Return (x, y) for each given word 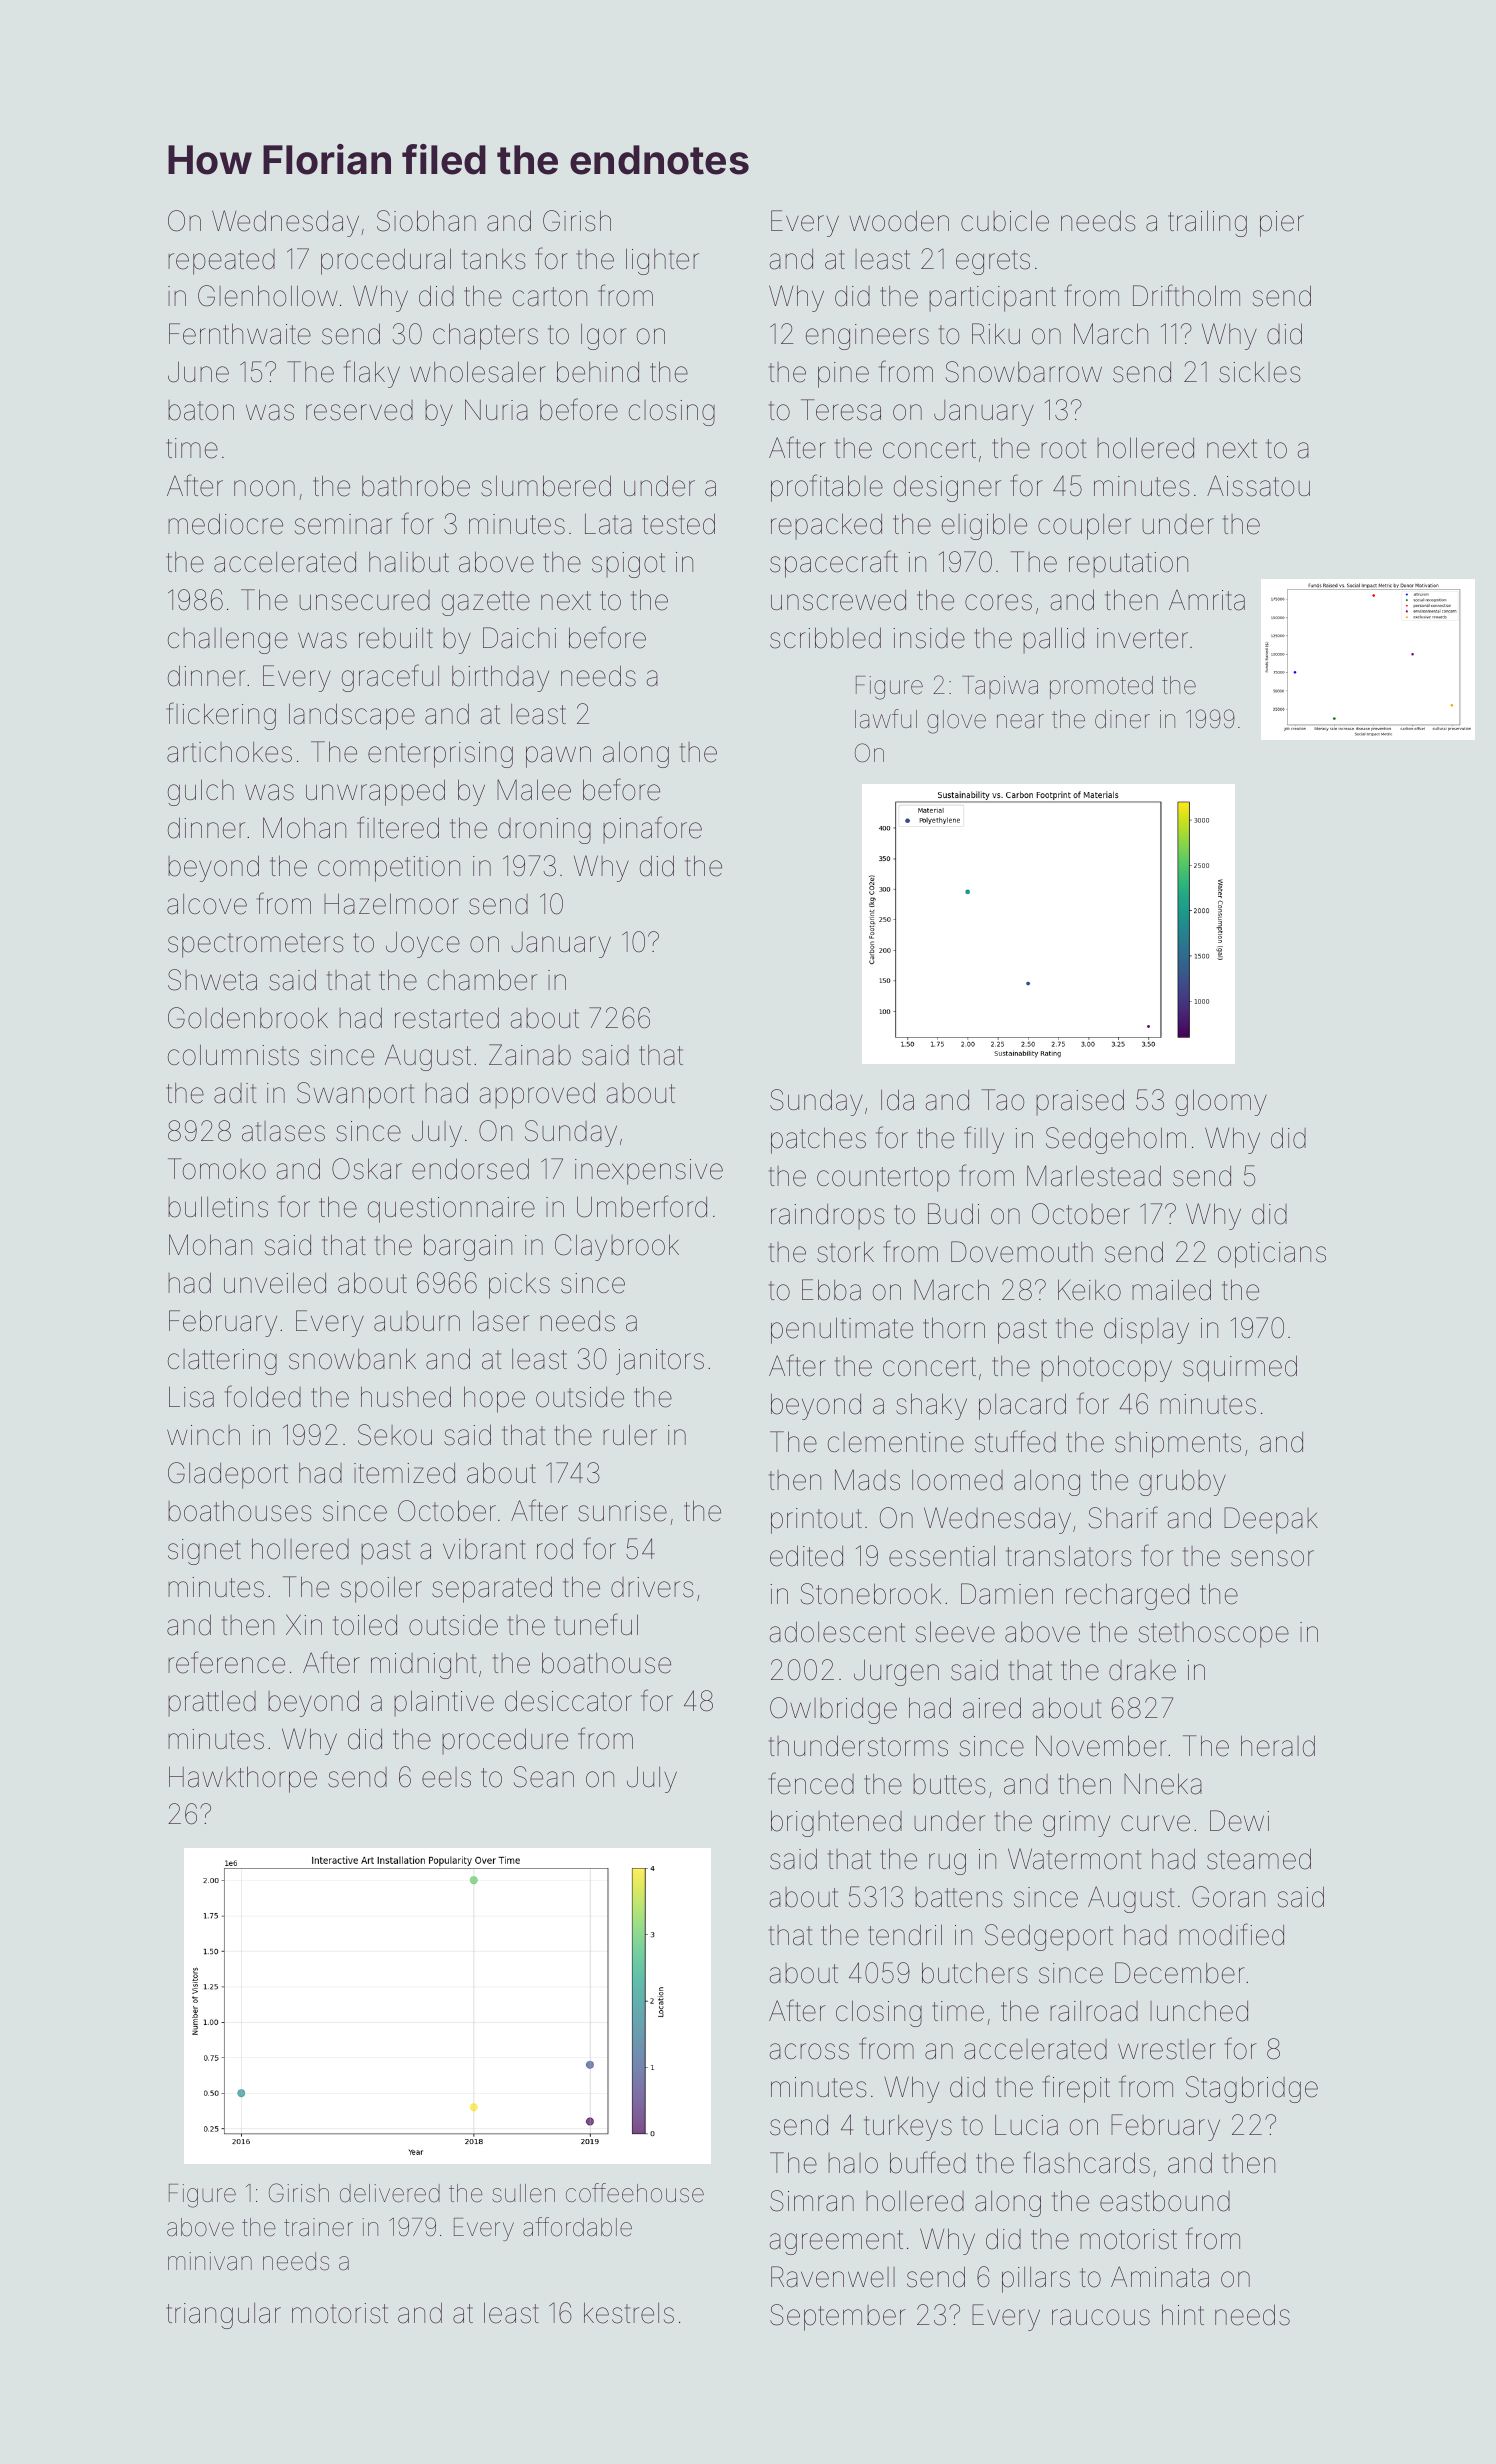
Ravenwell (833, 2277)
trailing (1207, 223)
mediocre (225, 524)
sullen (523, 2193)
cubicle (1005, 221)
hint (1183, 2314)
